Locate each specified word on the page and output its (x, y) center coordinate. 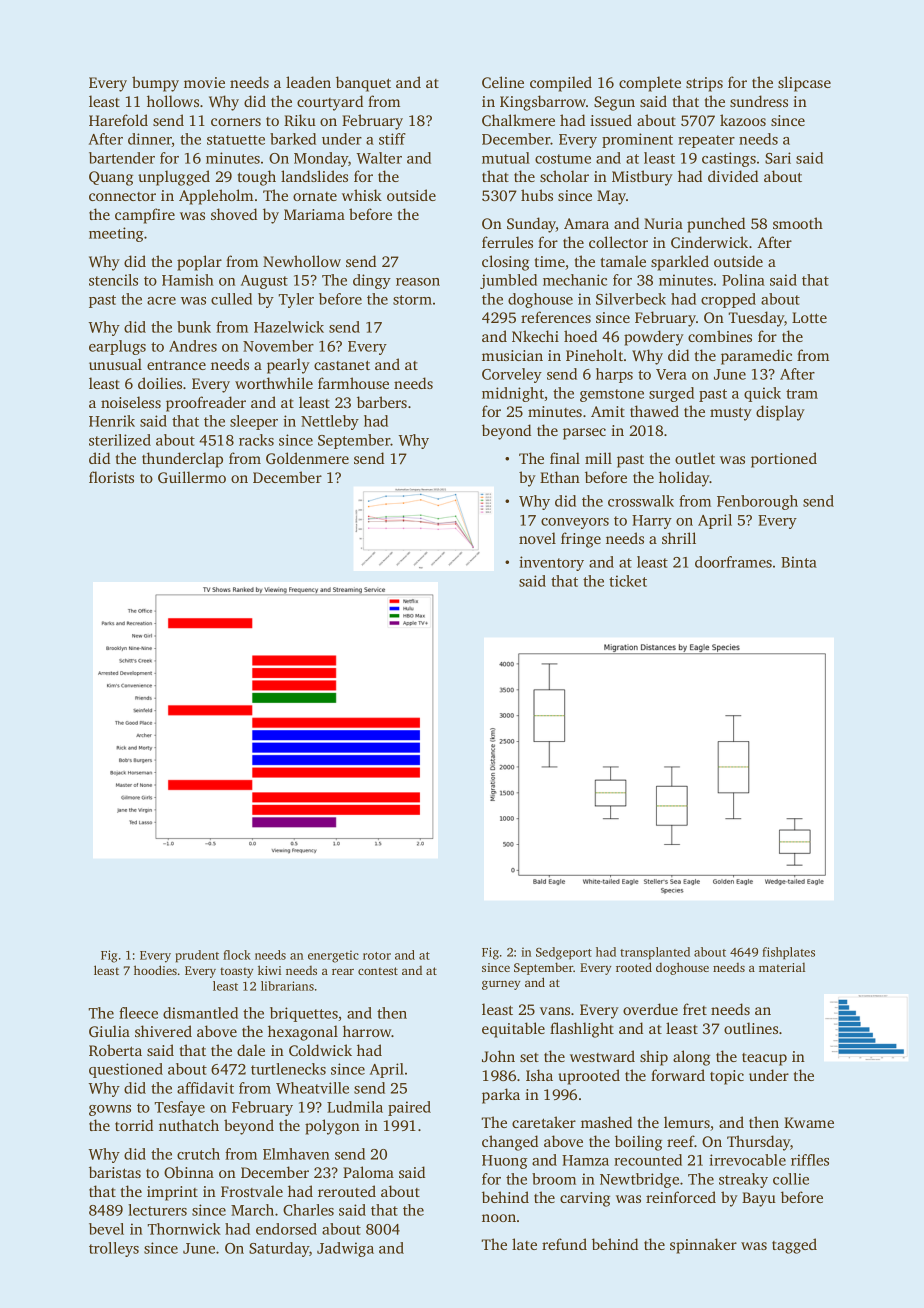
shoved (234, 214)
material (782, 967)
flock (237, 955)
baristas (115, 1172)
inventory (551, 563)
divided (733, 176)
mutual (506, 158)
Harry (652, 522)
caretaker (544, 1122)
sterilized (120, 440)
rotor (377, 956)
